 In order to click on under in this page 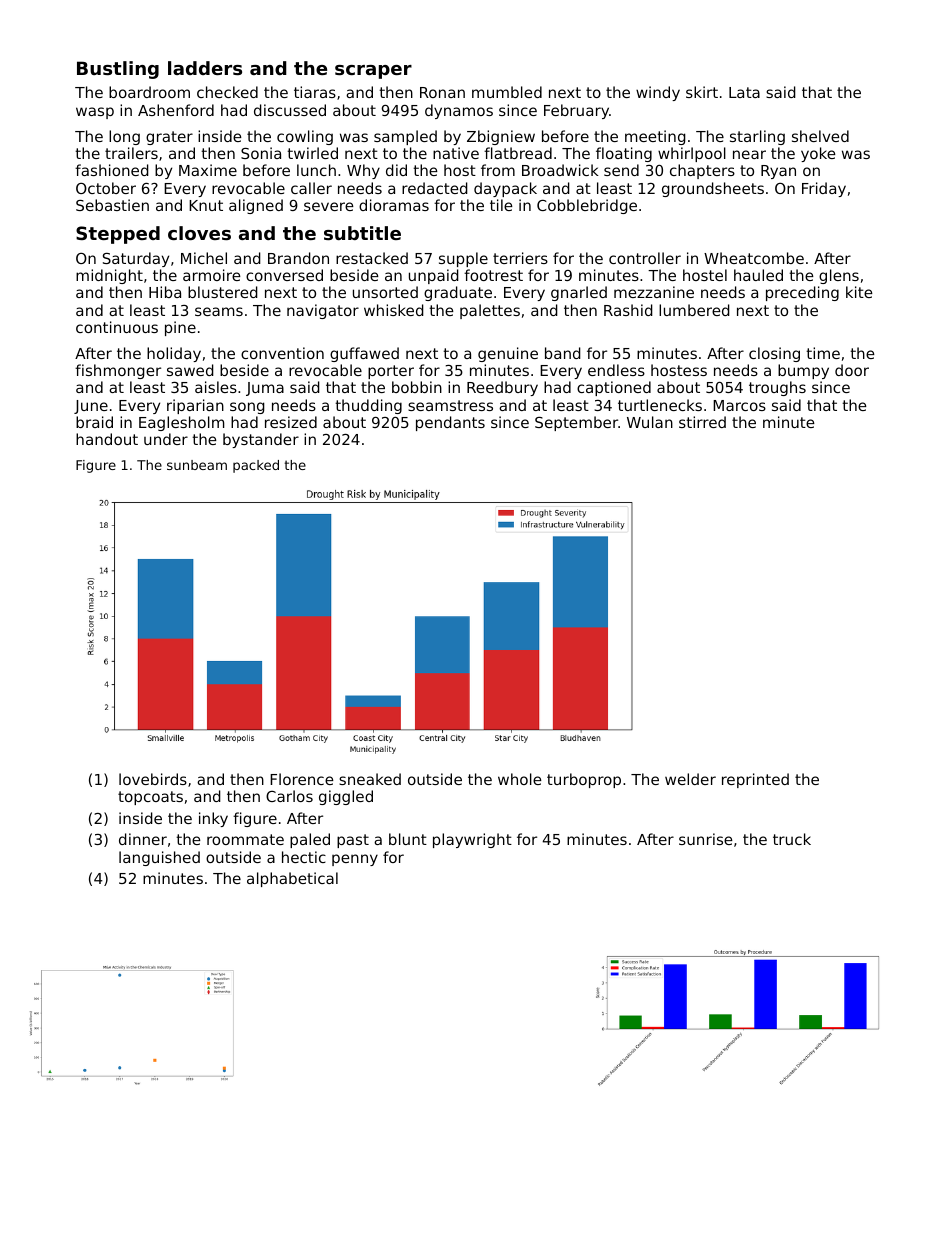, I will do `click(166, 439)`.
